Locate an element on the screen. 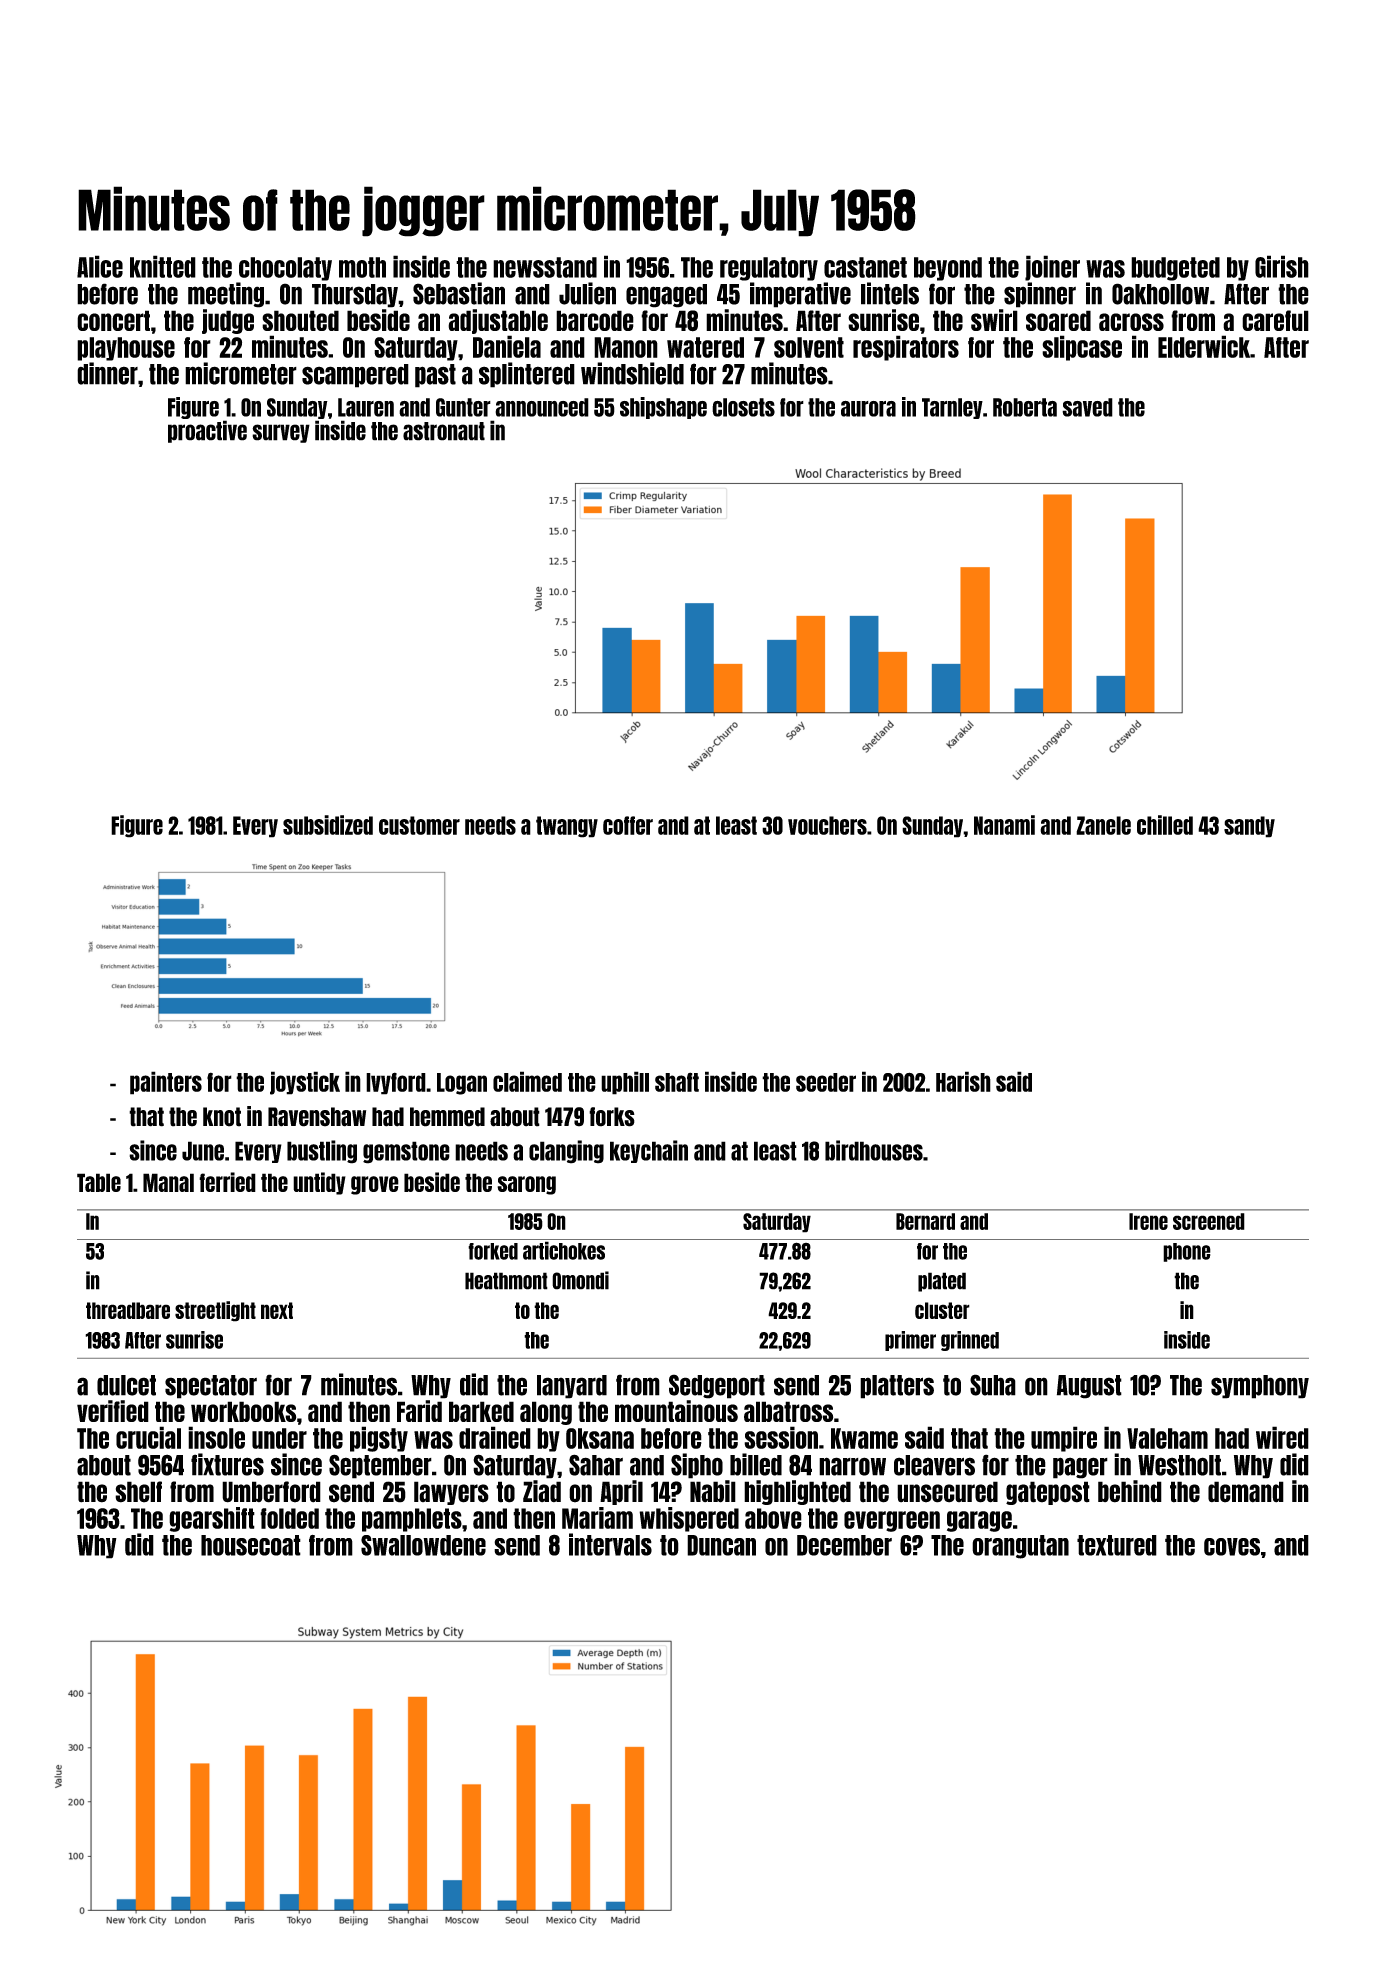  joystick is located at coordinates (305, 1083).
